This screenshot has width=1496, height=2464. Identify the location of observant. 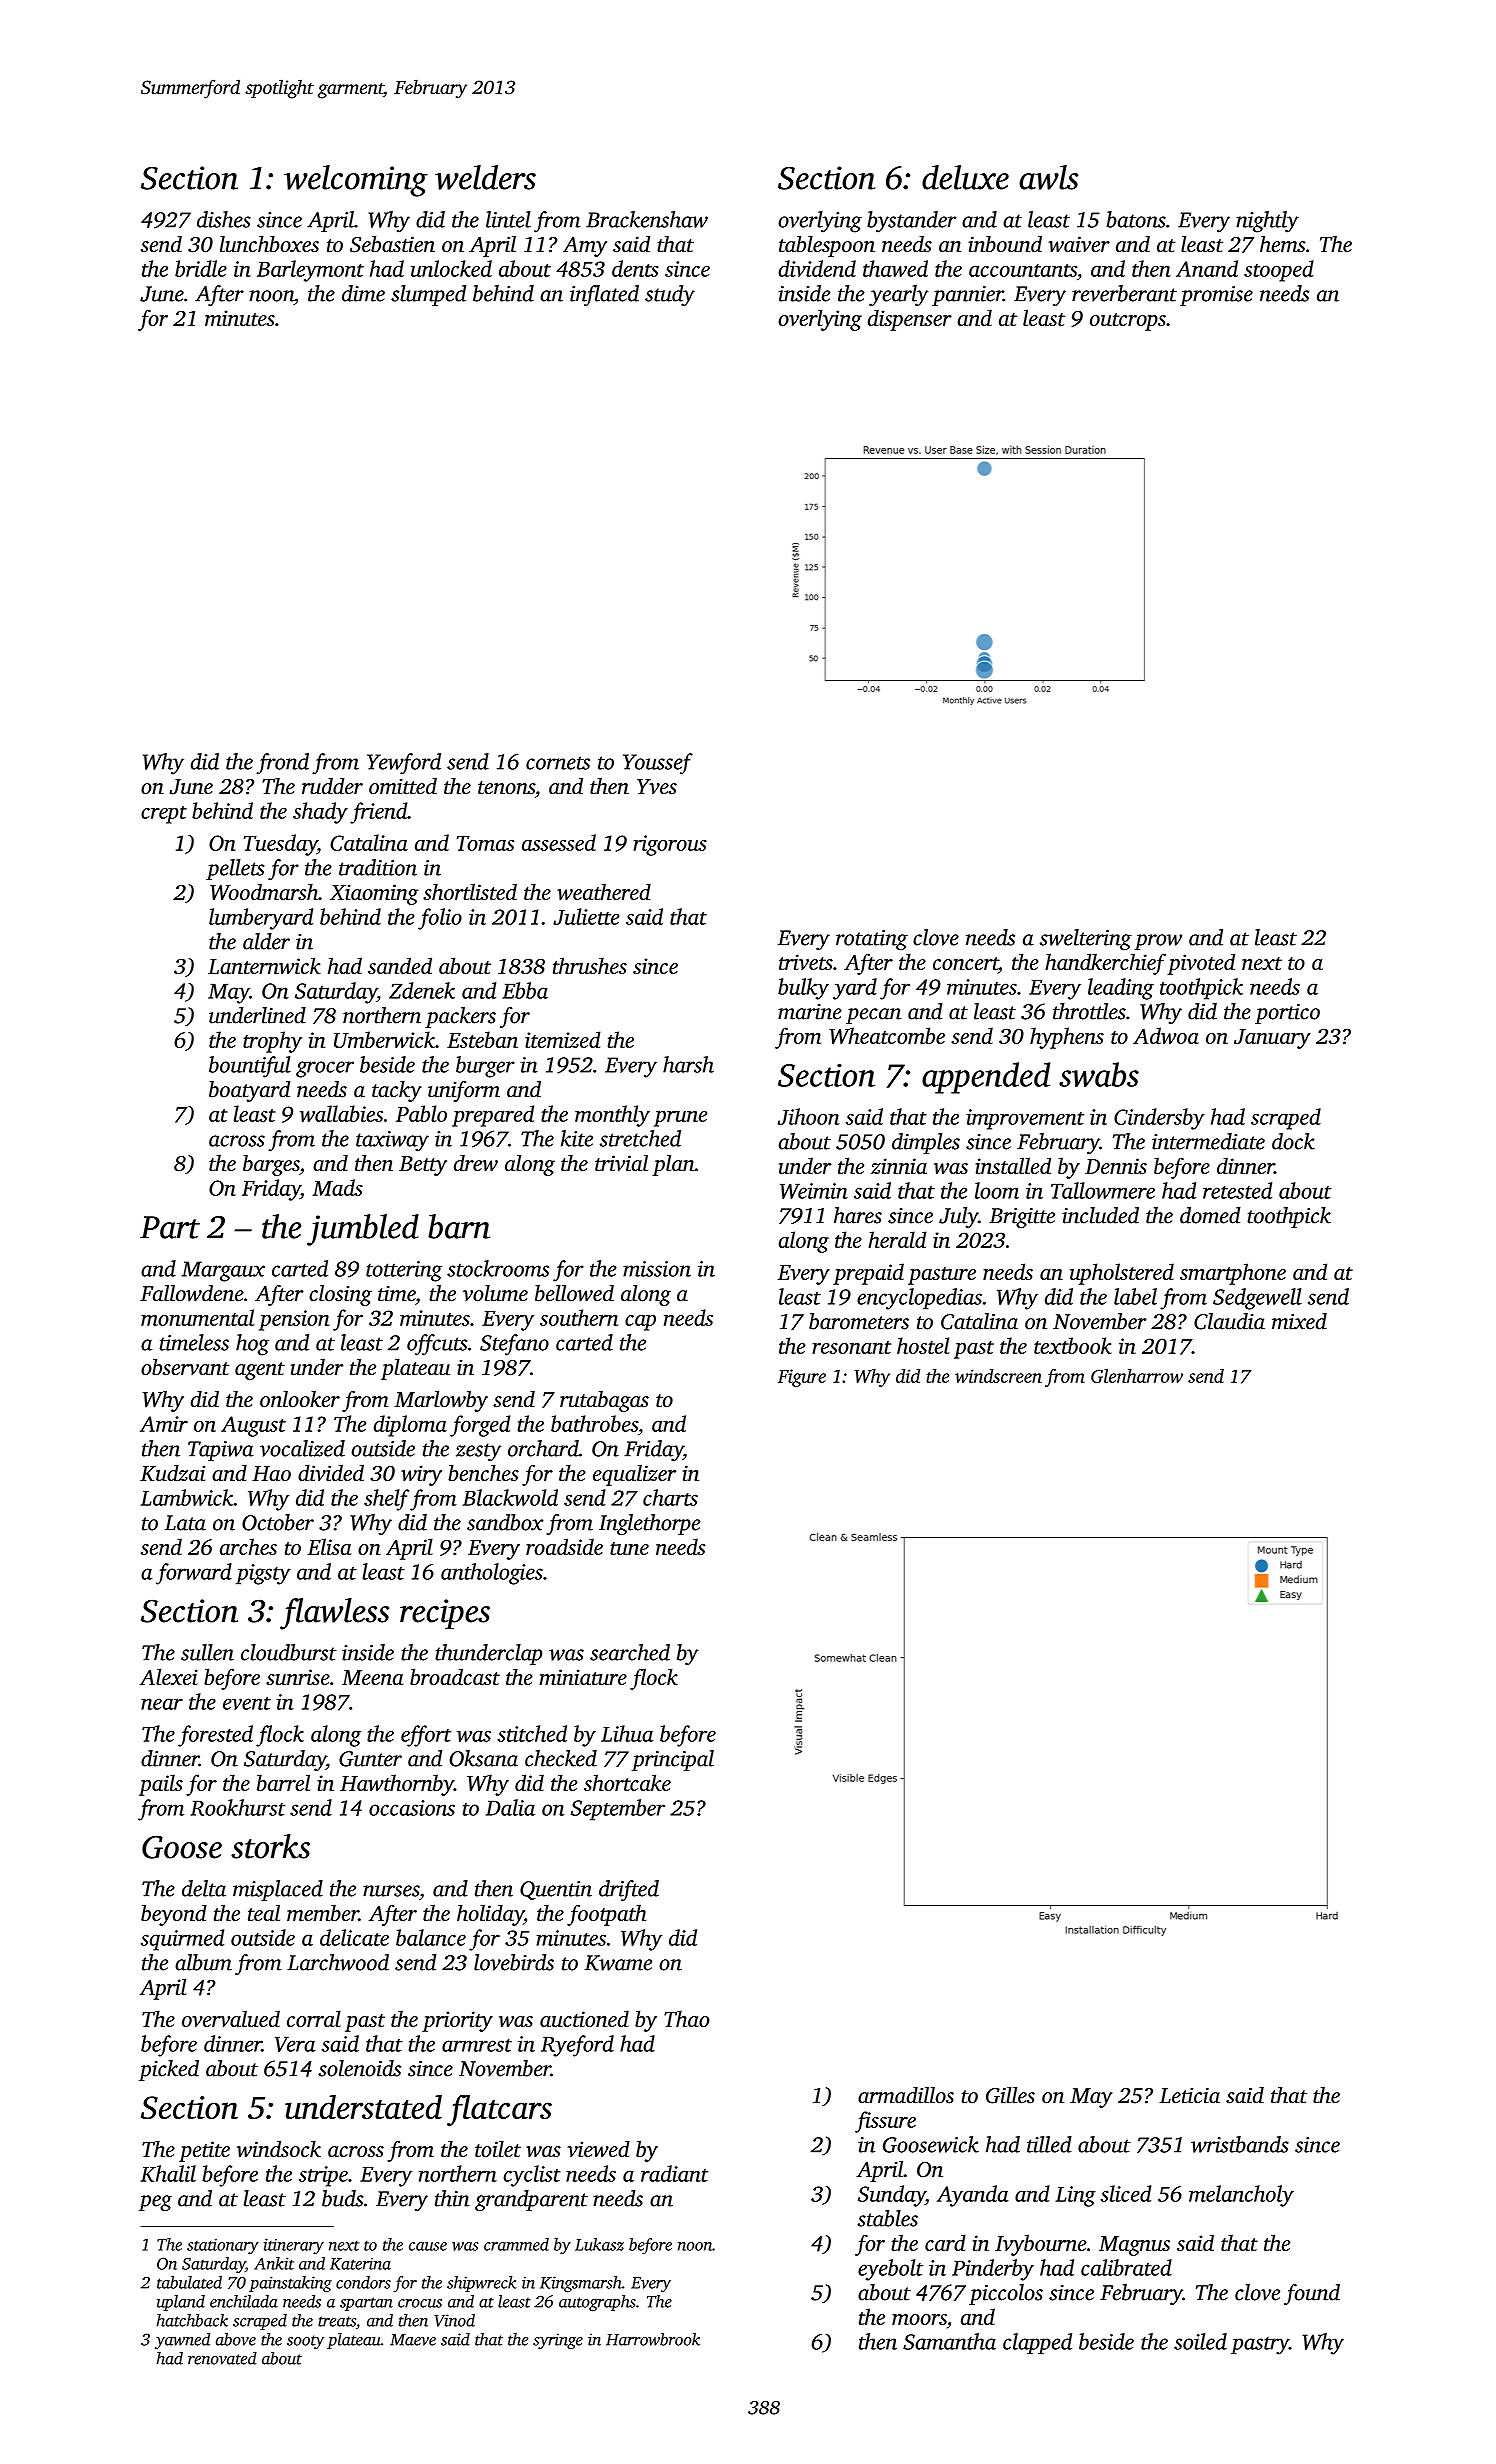
(185, 1367).
